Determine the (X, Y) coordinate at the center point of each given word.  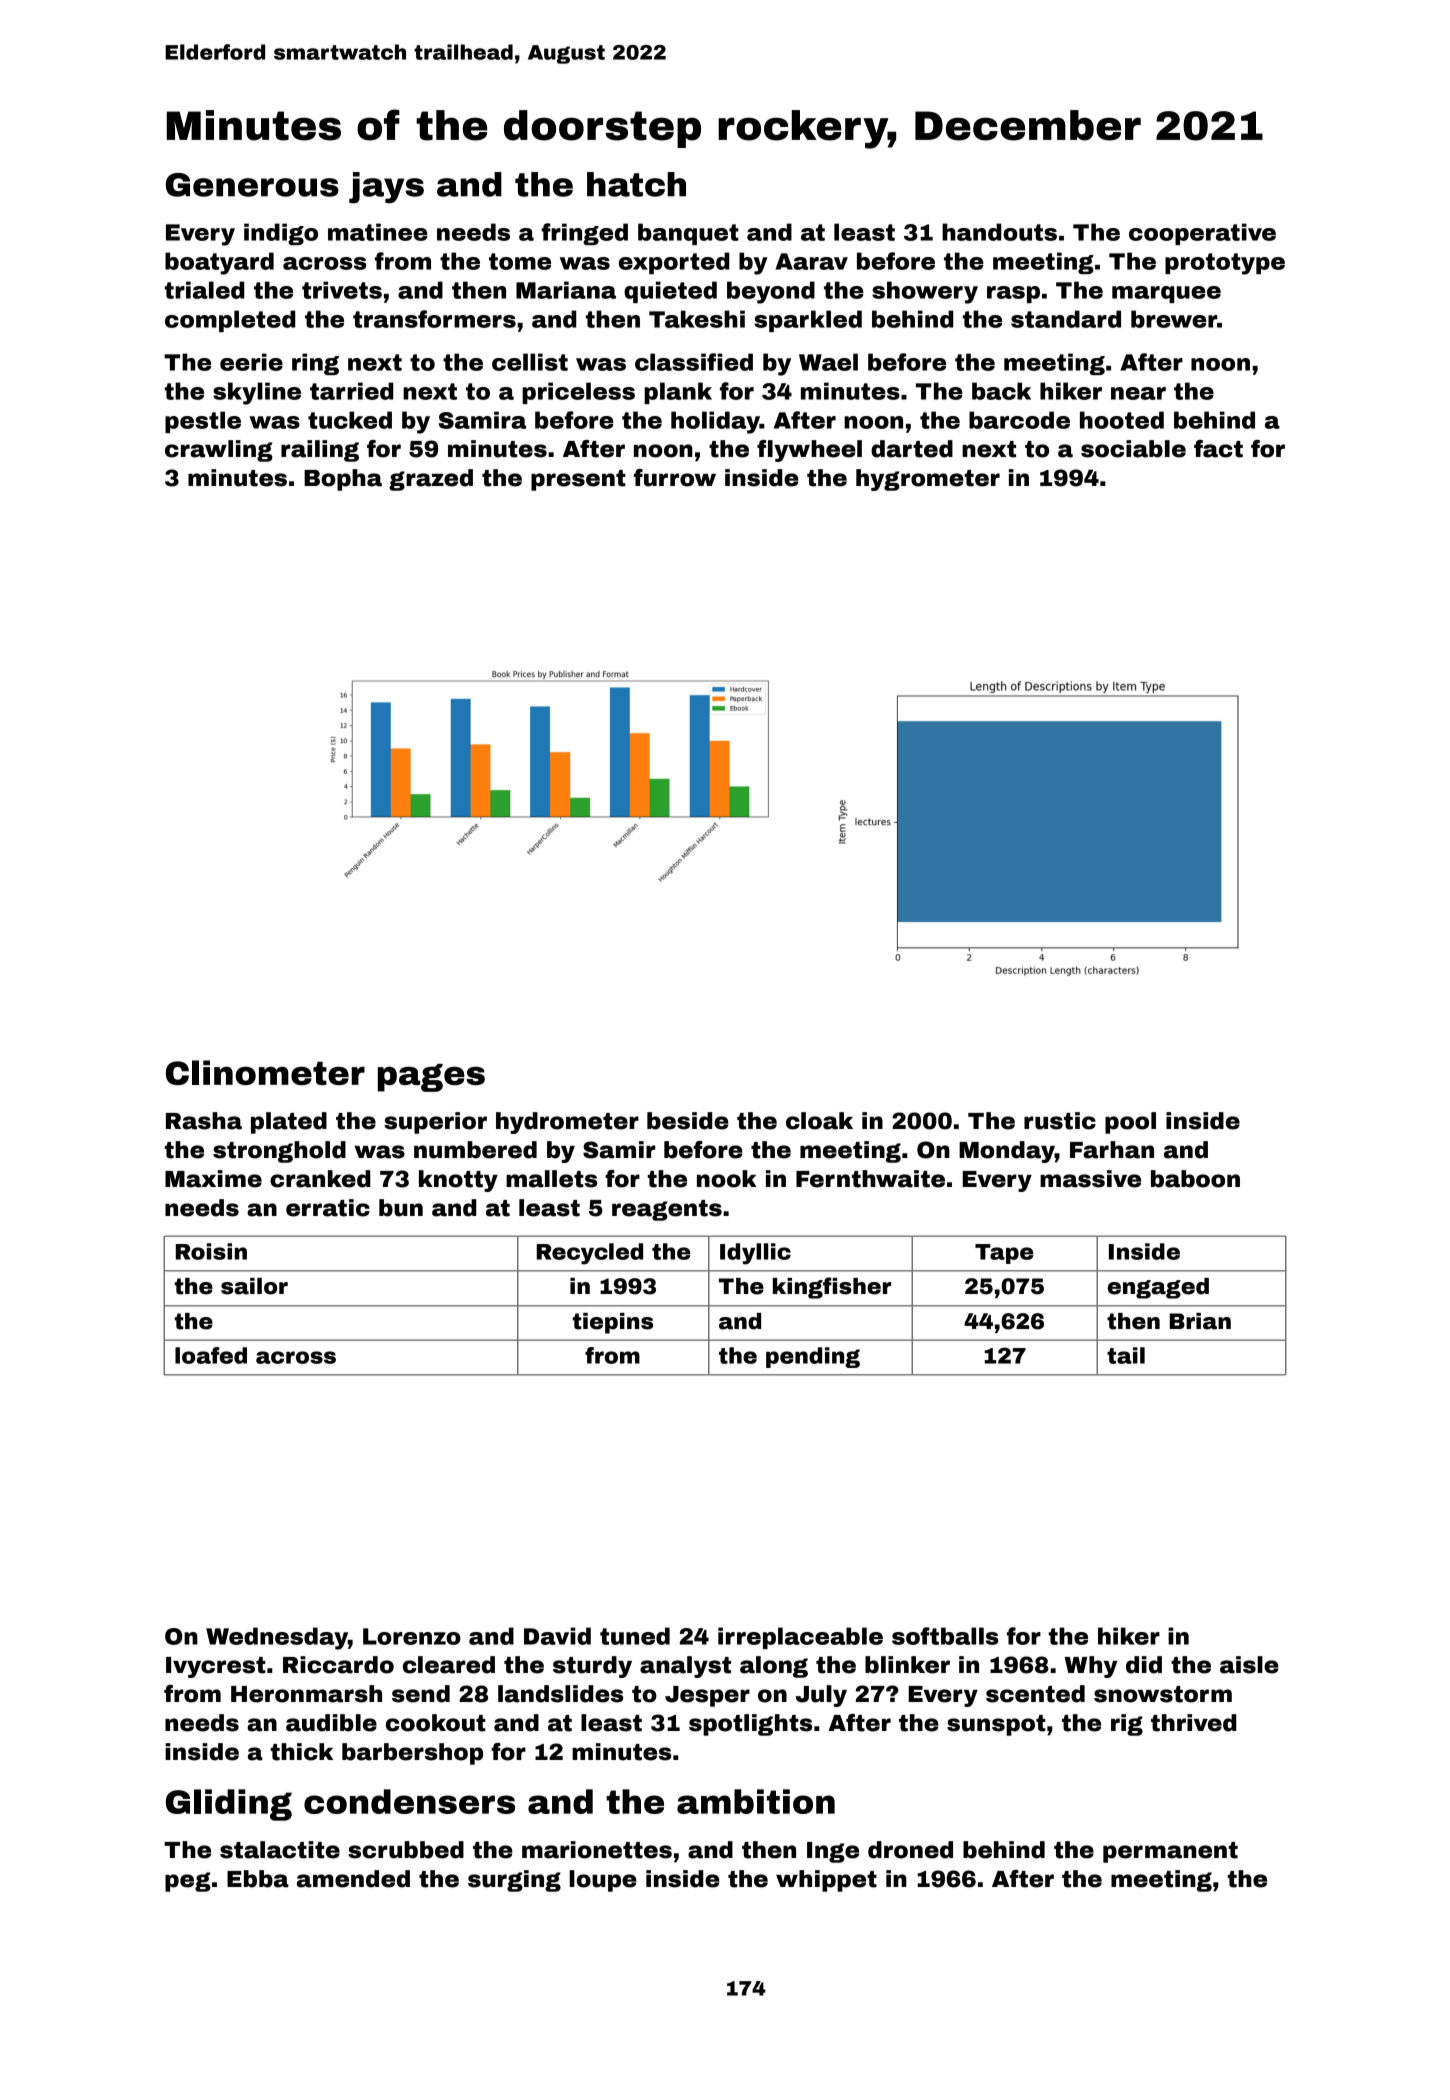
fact (1218, 449)
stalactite (280, 1850)
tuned (635, 1636)
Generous (252, 185)
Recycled (590, 1254)
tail (1126, 1355)
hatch (636, 184)
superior (435, 1123)
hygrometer (928, 480)
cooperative (1202, 234)
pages (431, 1078)
